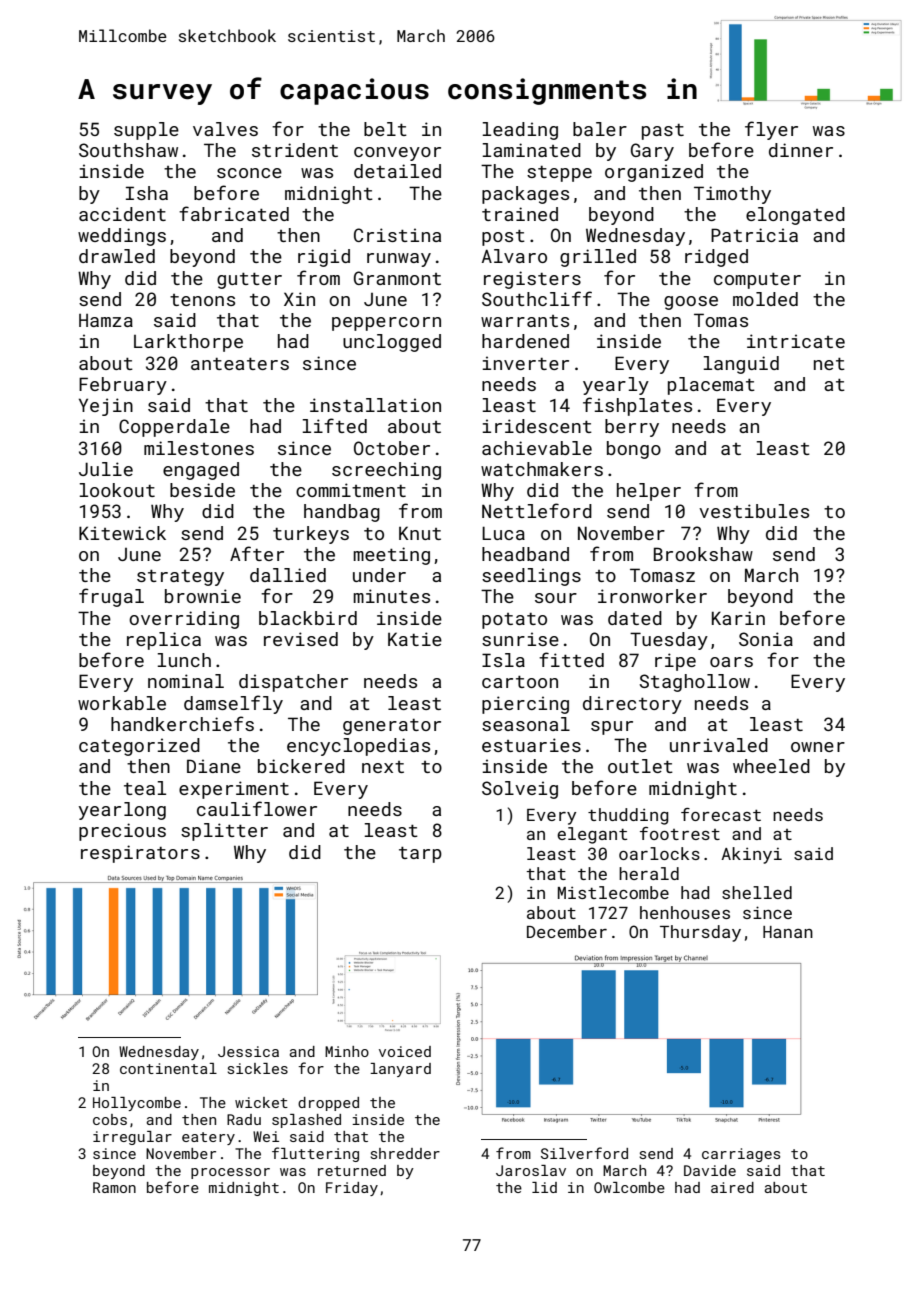  I want to click on registers, so click(532, 280).
